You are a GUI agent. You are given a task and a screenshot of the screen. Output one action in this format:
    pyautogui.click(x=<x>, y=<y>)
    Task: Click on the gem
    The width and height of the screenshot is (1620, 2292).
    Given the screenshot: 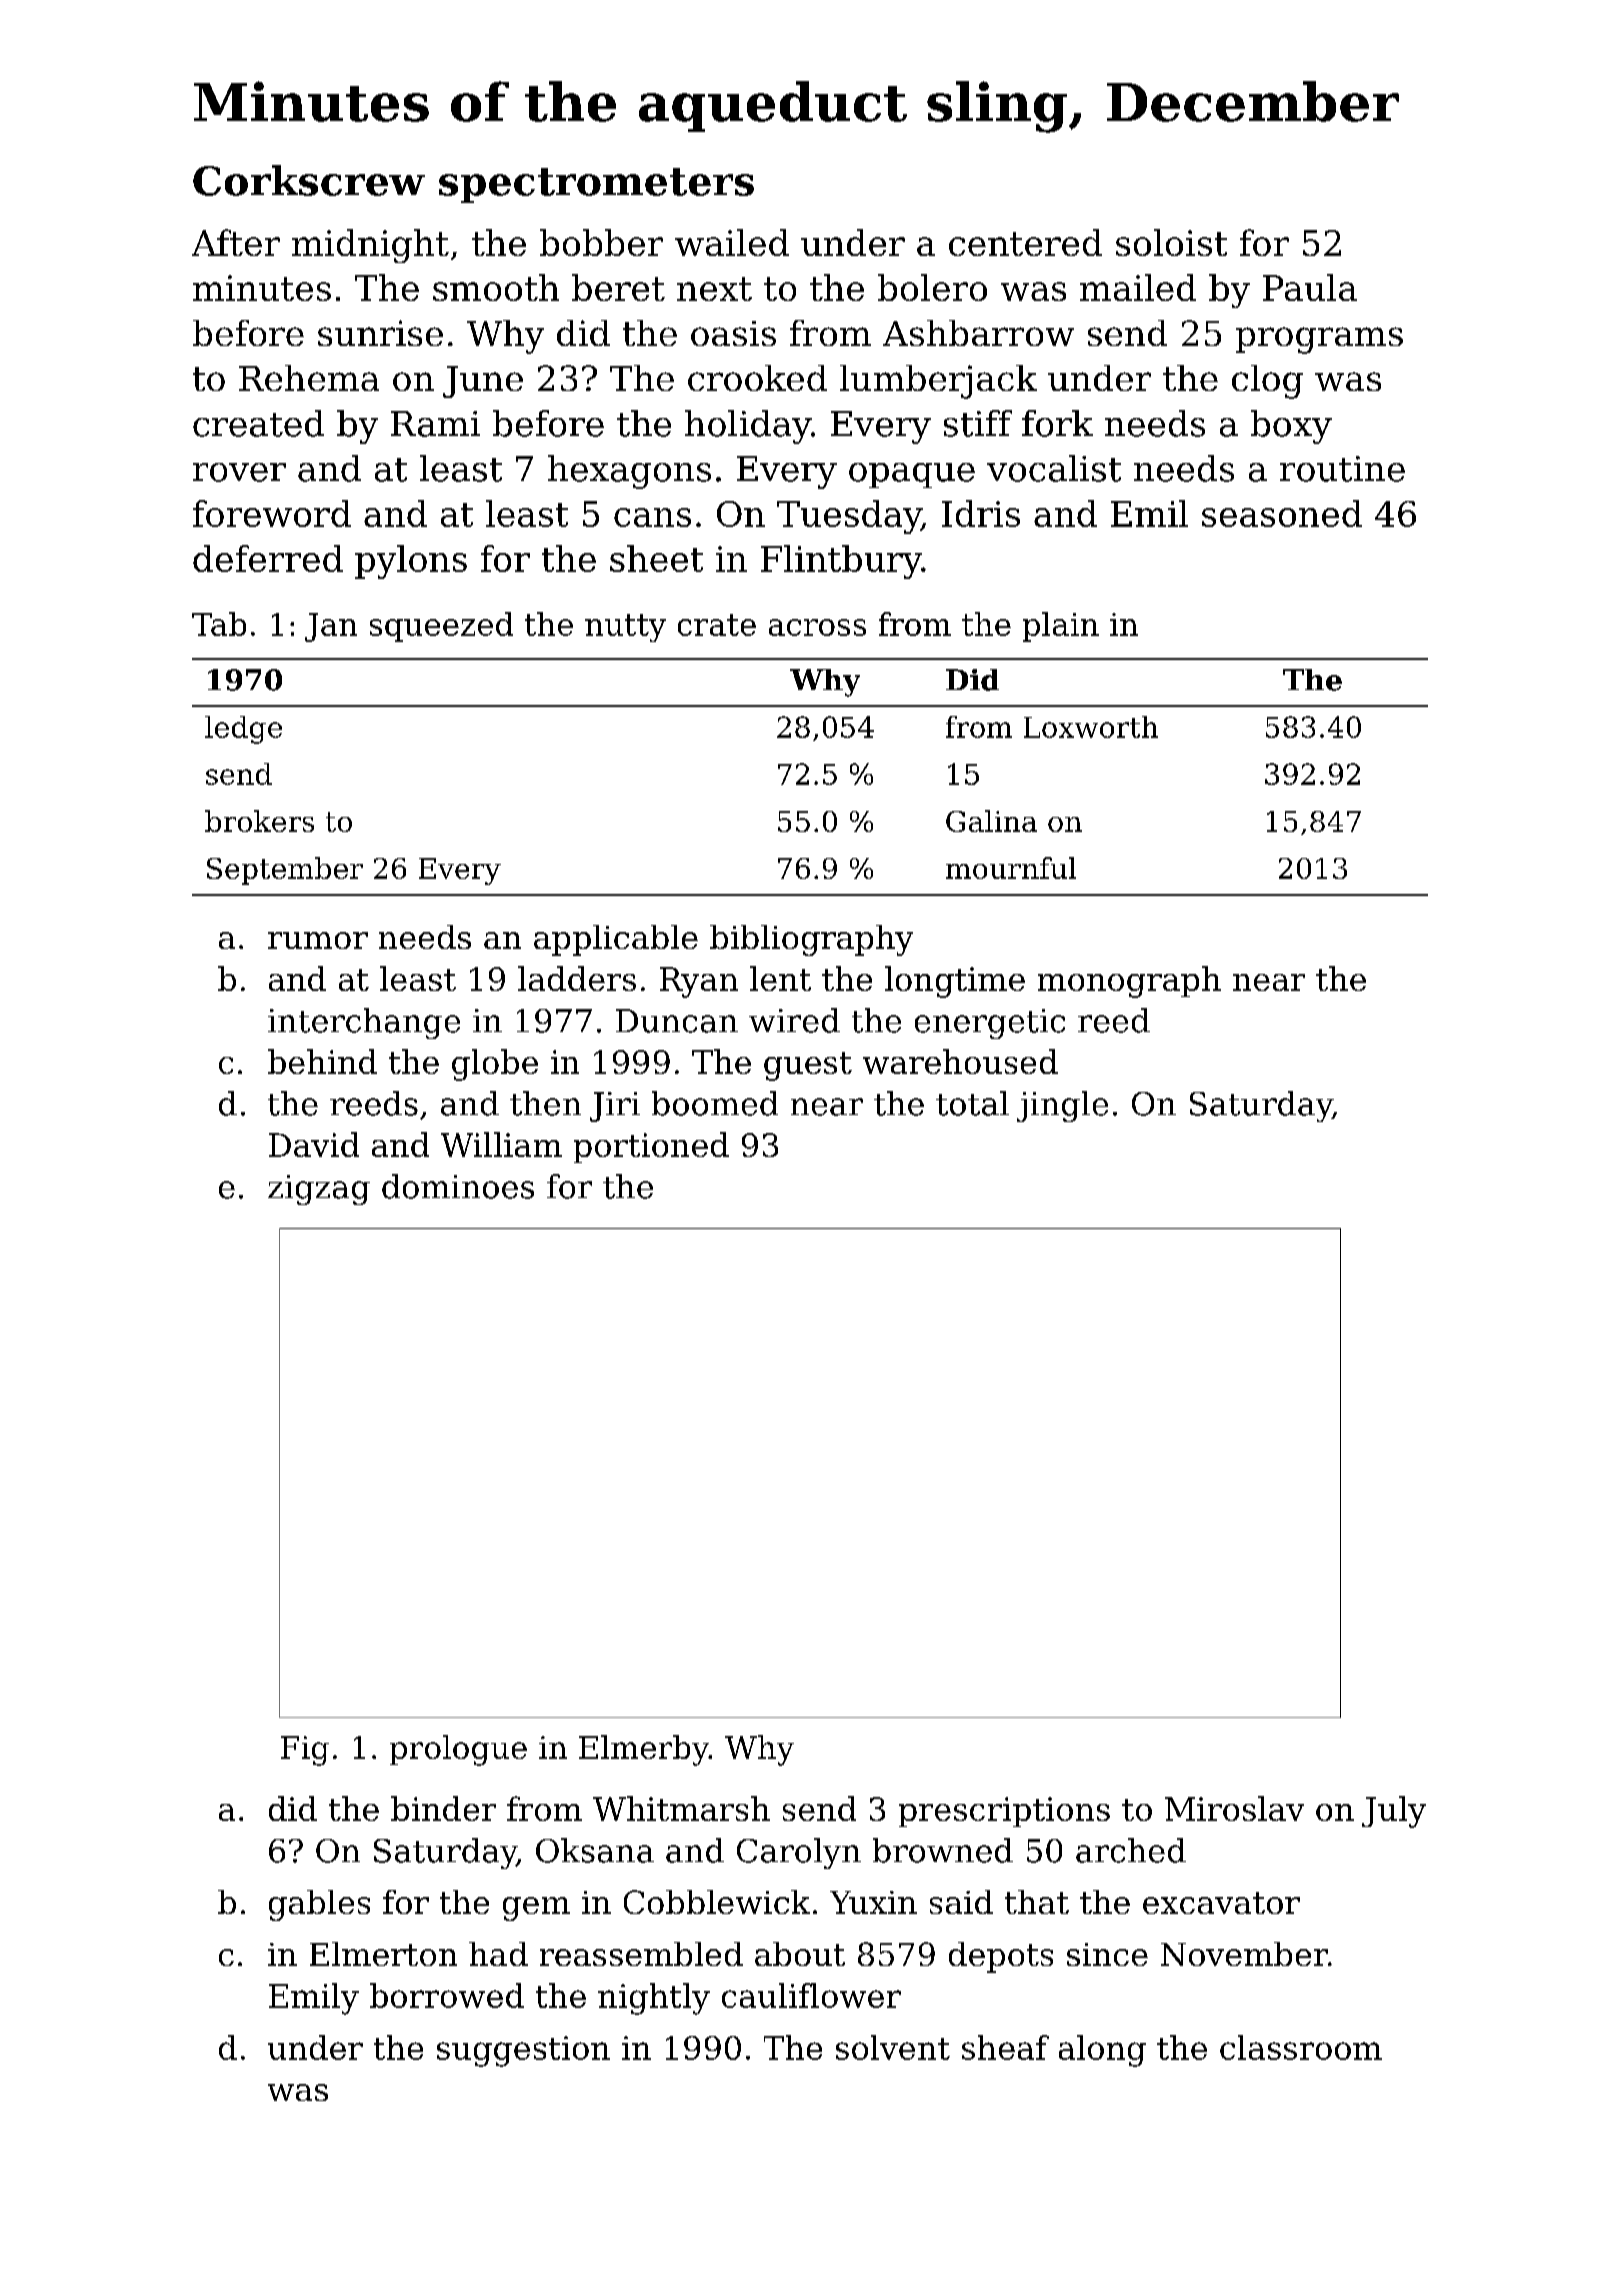 What is the action you would take?
    pyautogui.click(x=536, y=1909)
